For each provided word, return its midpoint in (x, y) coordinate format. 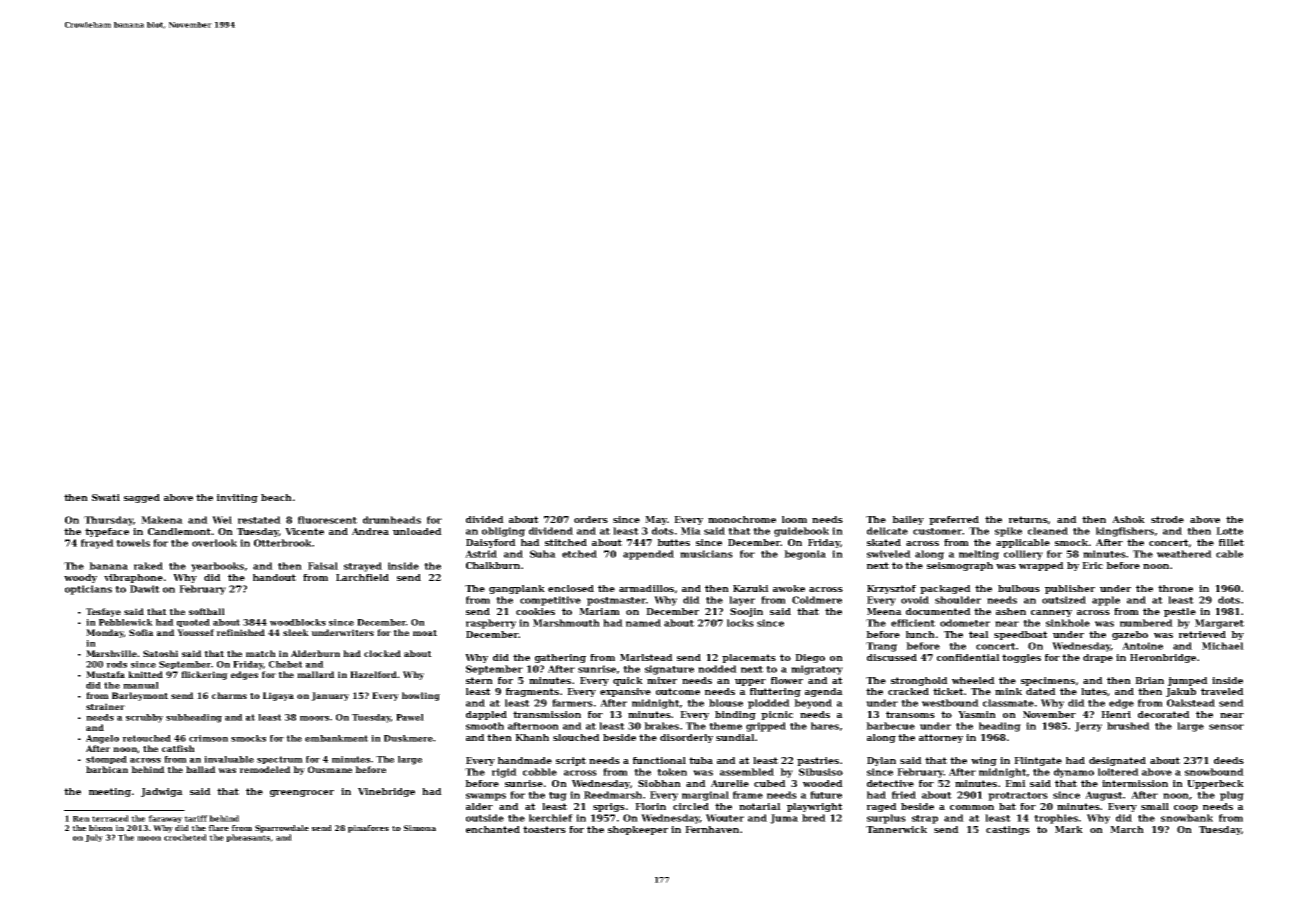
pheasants (248, 838)
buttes (673, 542)
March (1127, 829)
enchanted (493, 829)
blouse (726, 703)
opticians (88, 590)
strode (1167, 519)
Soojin (746, 612)
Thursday (108, 521)
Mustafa (105, 674)
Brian (1149, 680)
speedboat (1021, 635)
